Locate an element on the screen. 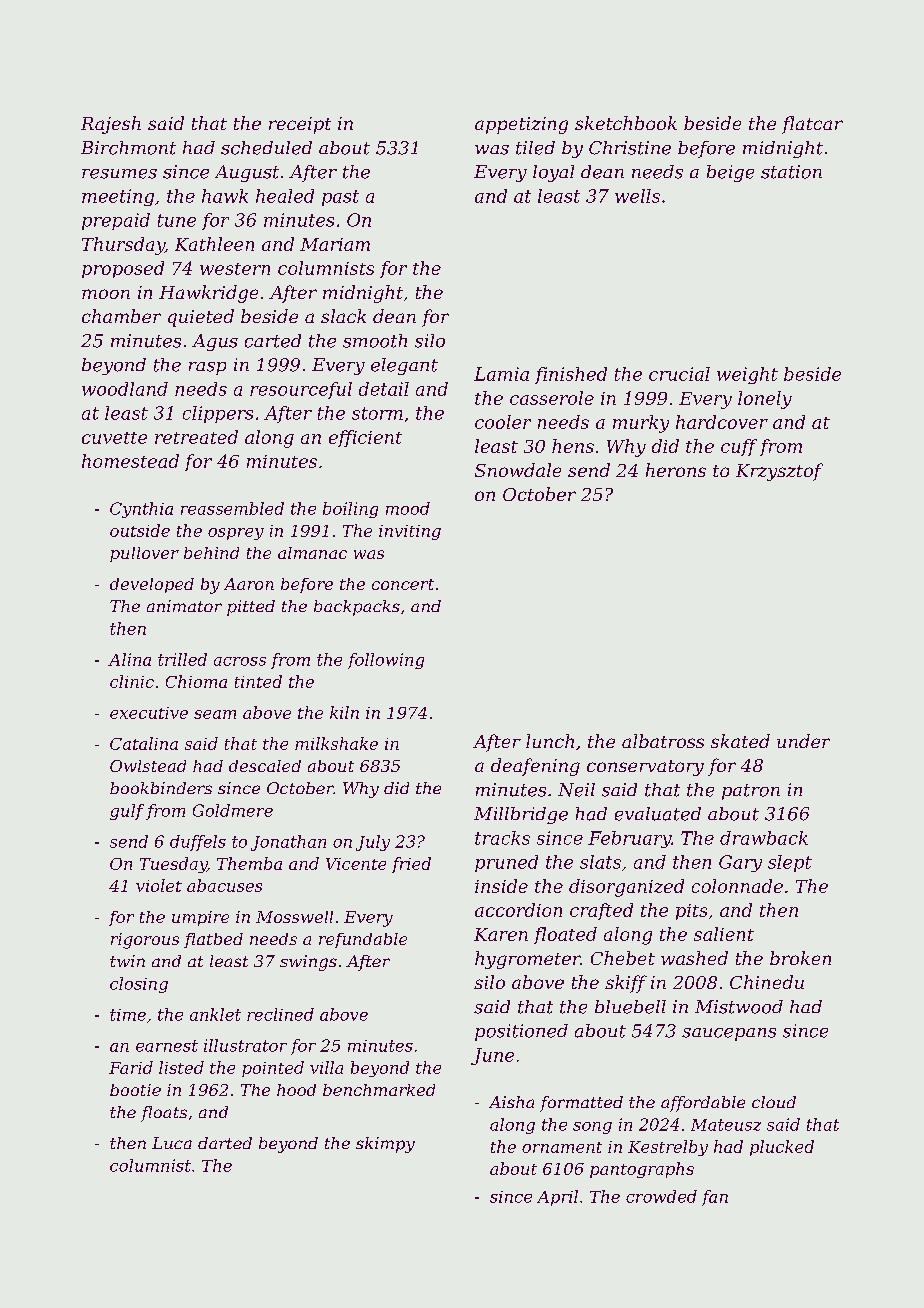 The image size is (924, 1308). reclined is located at coordinates (280, 1014).
